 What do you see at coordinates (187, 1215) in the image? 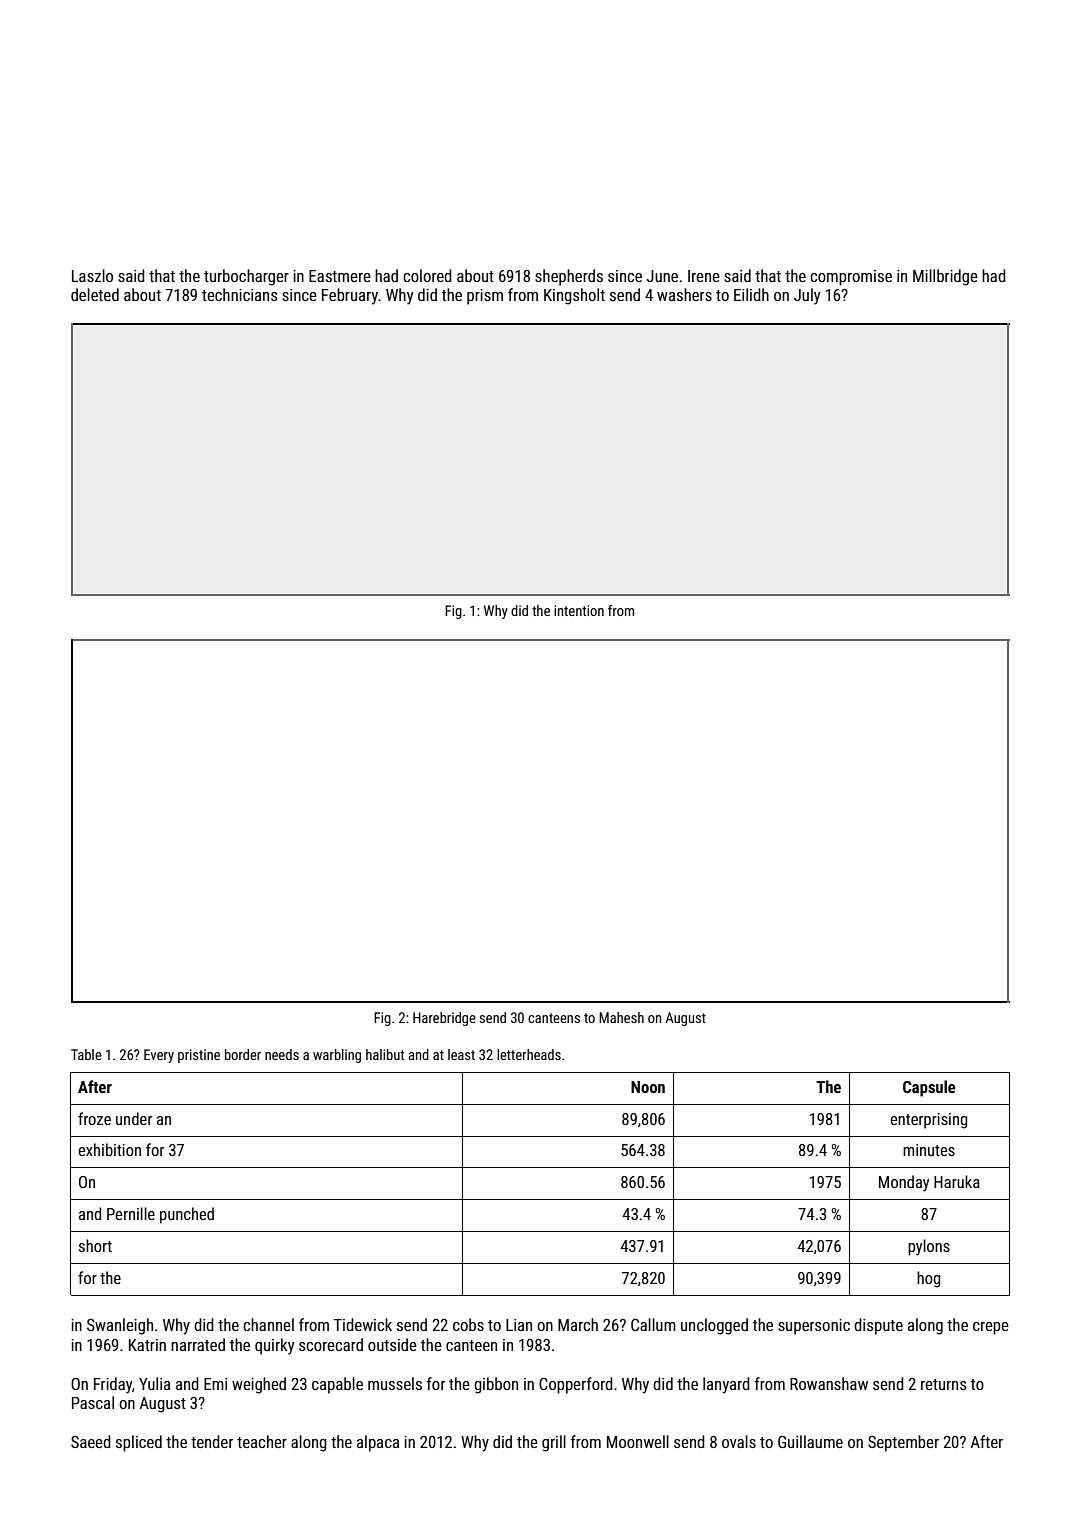
I see `punched` at bounding box center [187, 1215].
